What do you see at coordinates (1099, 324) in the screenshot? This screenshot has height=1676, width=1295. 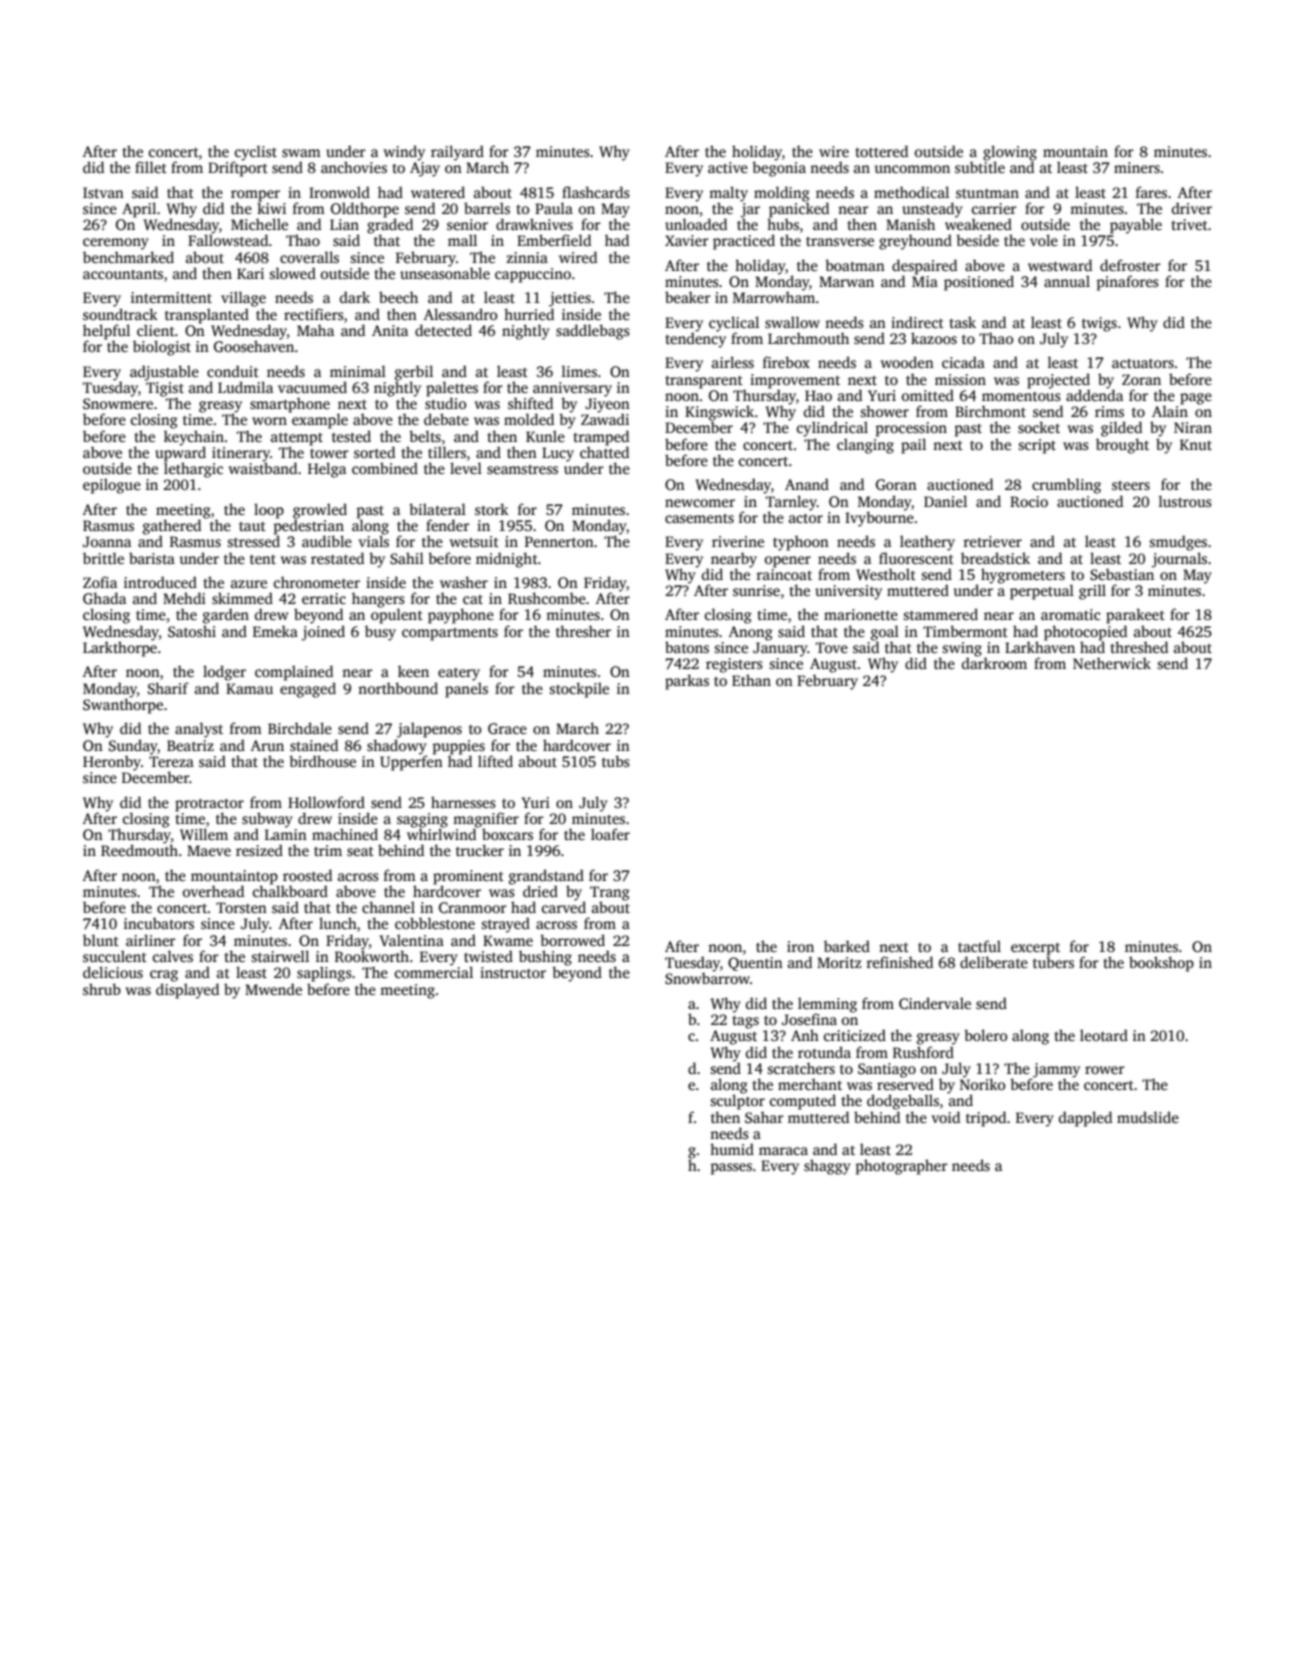 I see `twigs` at bounding box center [1099, 324].
